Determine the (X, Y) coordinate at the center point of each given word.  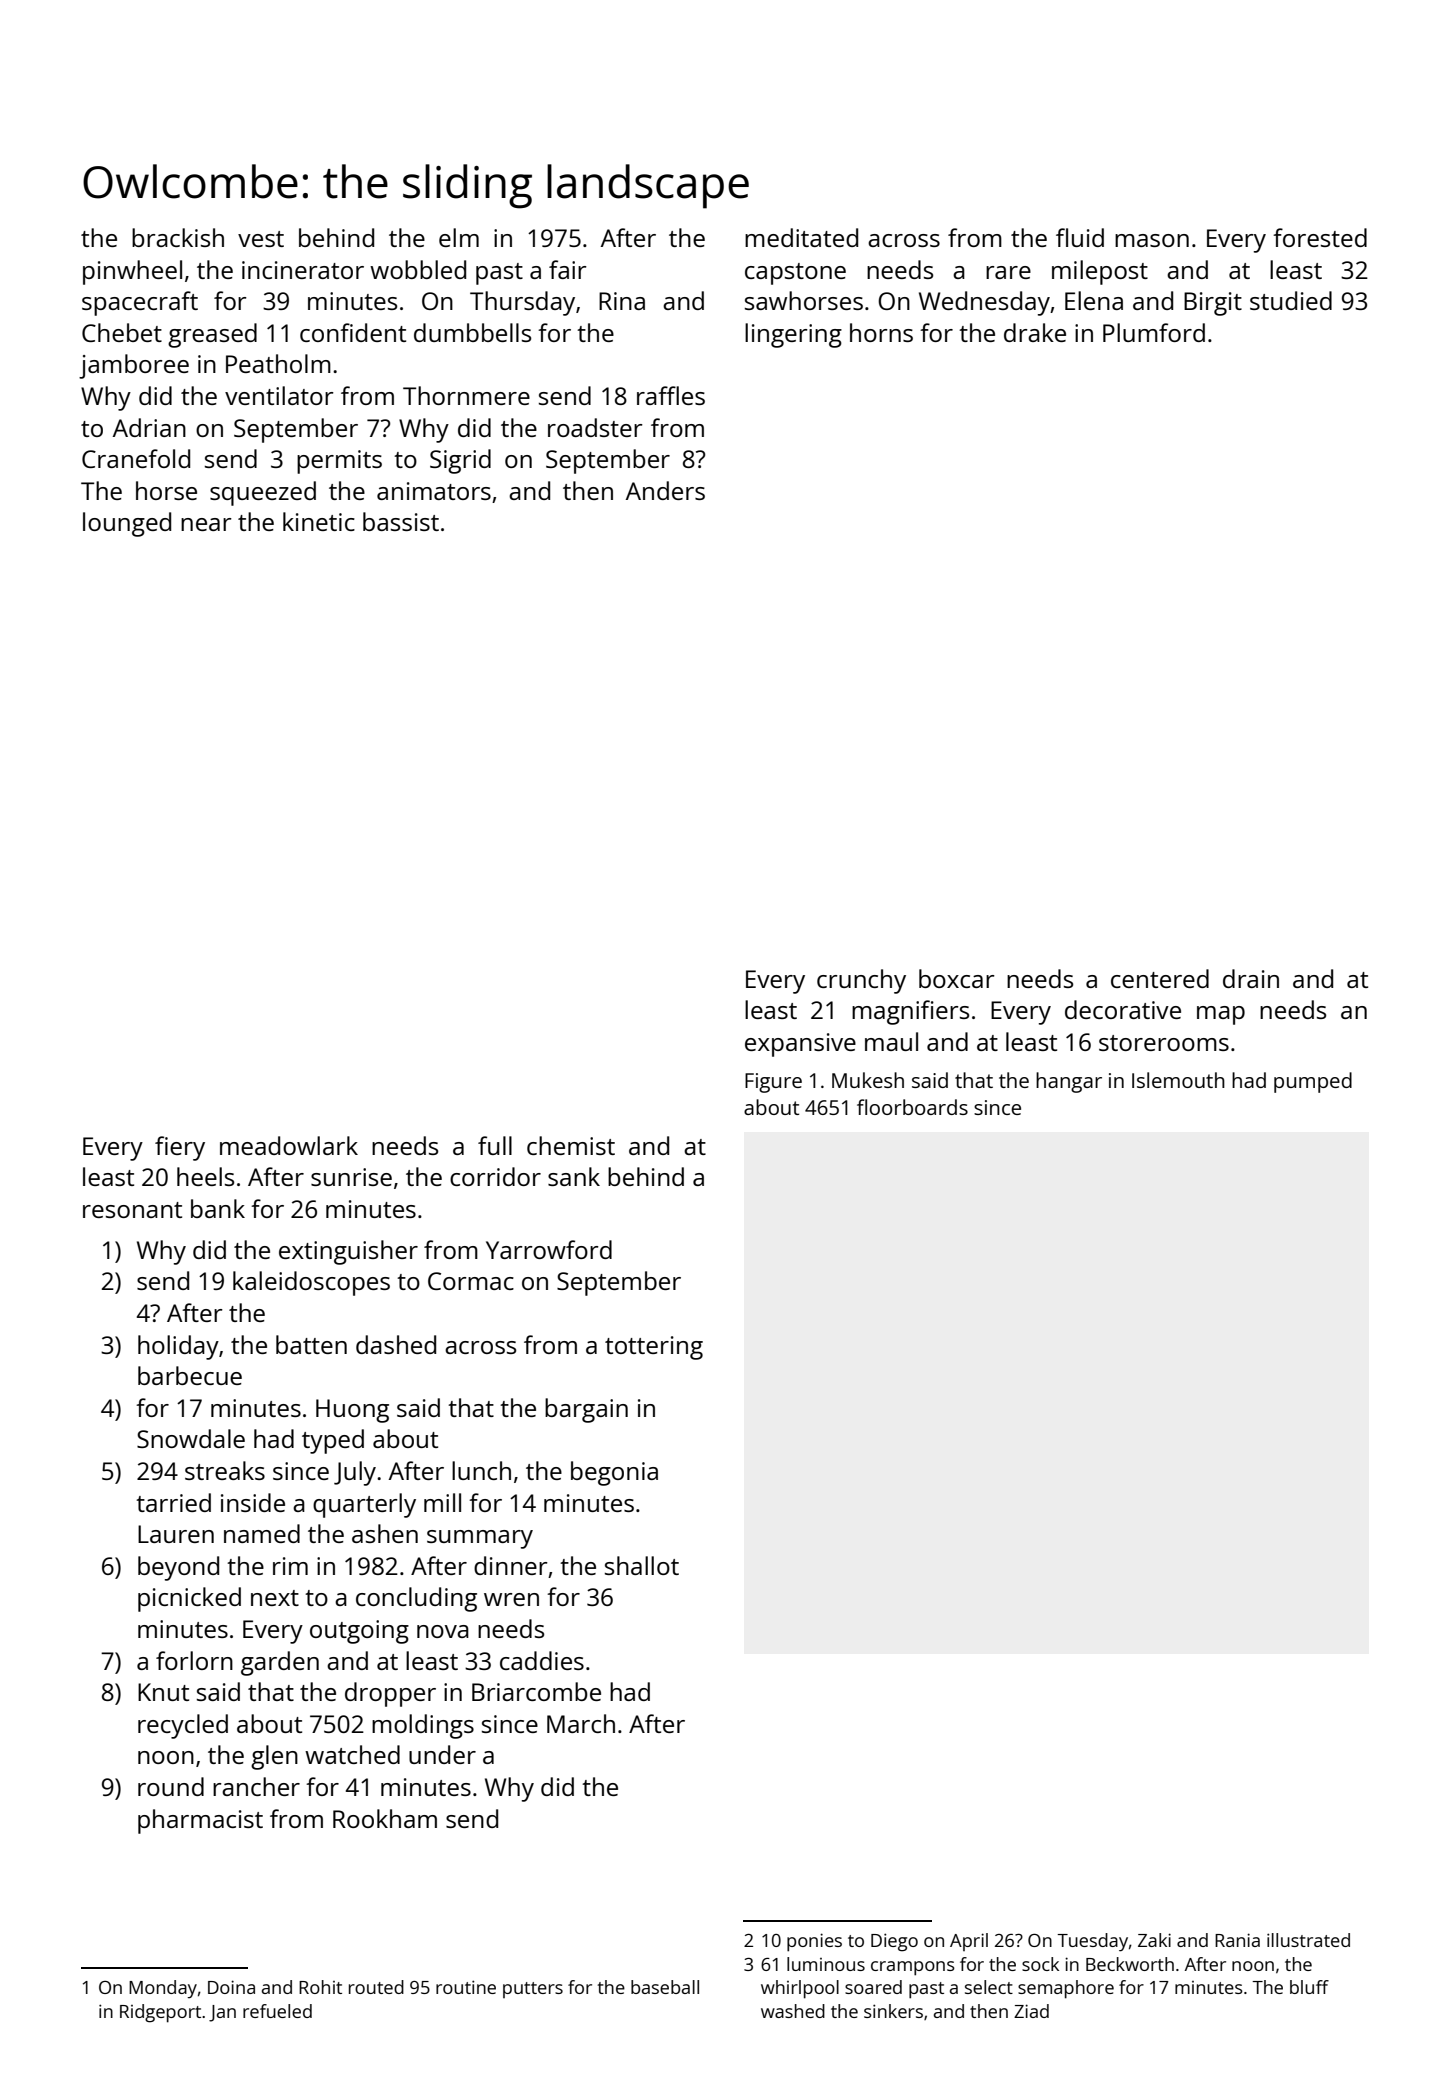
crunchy (861, 981)
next (275, 1598)
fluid (1080, 237)
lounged (127, 524)
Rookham (385, 1818)
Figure (773, 1083)
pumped (1313, 1082)
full (495, 1145)
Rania (1237, 1940)
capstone (795, 274)
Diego (894, 1942)
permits (339, 462)
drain (1251, 978)
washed (793, 2011)
